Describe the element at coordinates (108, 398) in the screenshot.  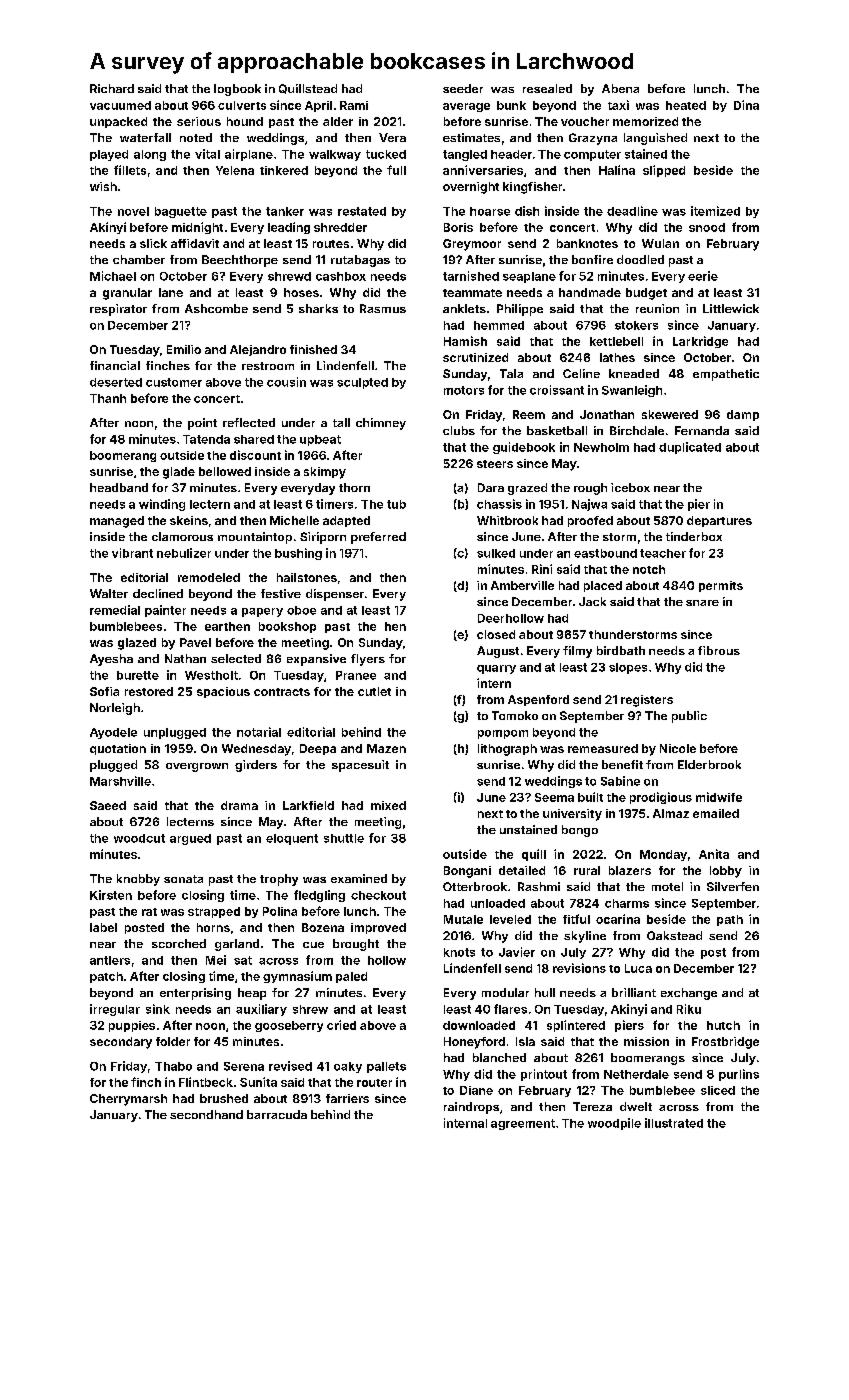
I see `Thanh` at that location.
